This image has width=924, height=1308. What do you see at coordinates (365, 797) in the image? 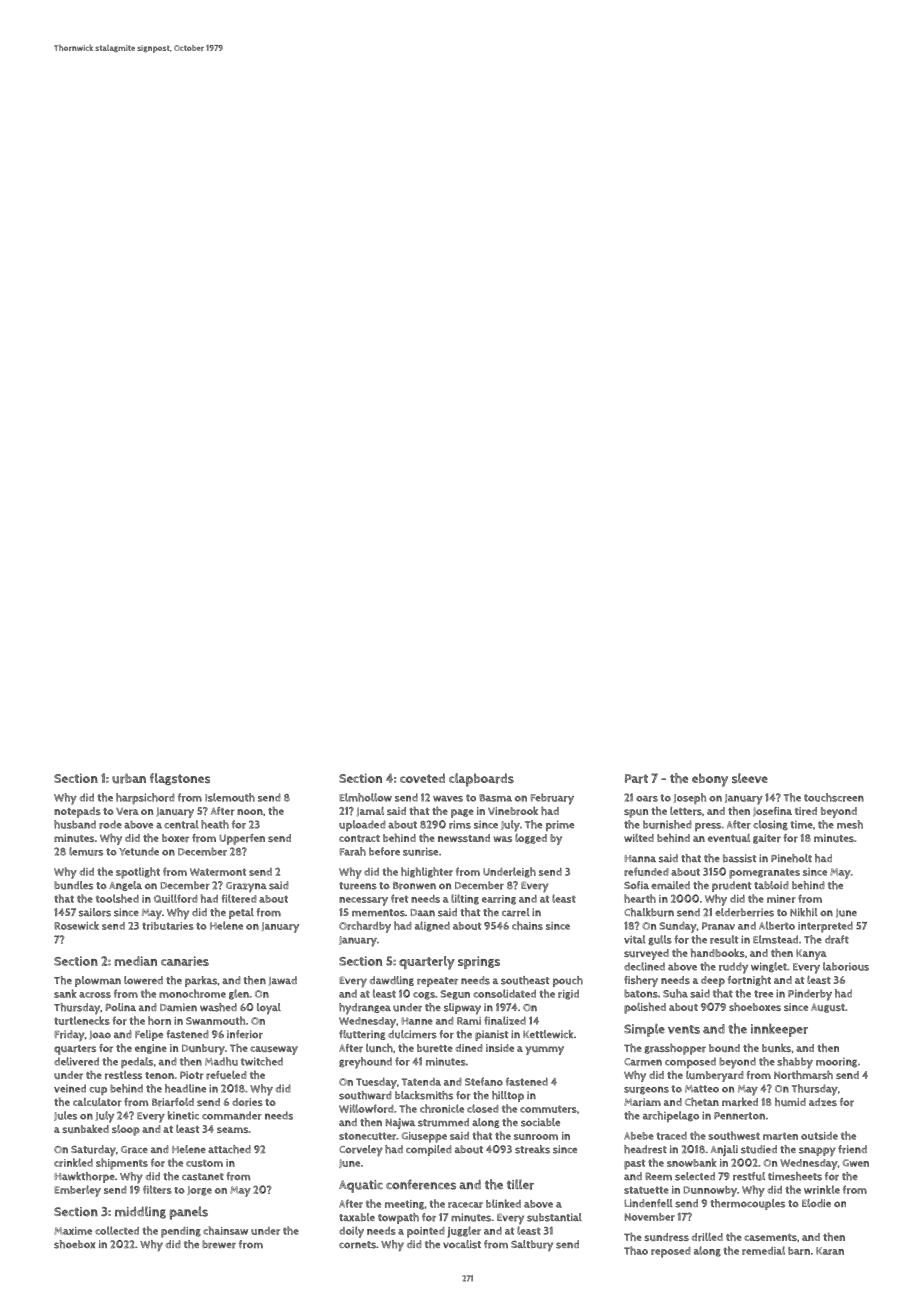
I see `Elmhollow` at bounding box center [365, 797].
